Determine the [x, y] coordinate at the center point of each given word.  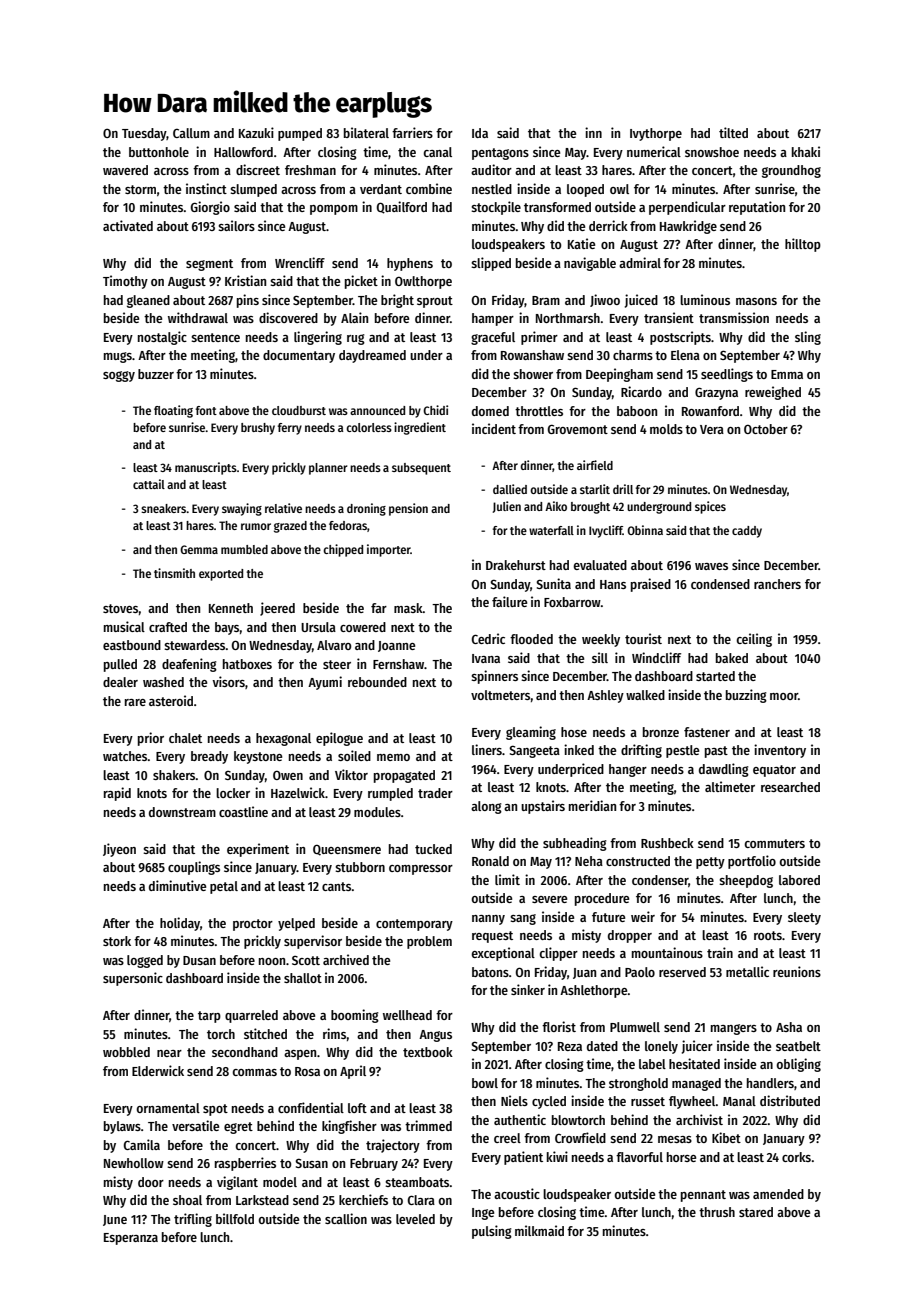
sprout [435, 302]
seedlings [727, 375]
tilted [733, 132]
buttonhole [159, 152]
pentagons [500, 154]
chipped [343, 550]
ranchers [777, 584]
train [720, 952]
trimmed [428, 1125]
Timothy [125, 282]
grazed [290, 527]
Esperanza [131, 1239]
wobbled [126, 1052]
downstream [182, 812]
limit [507, 879]
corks [796, 1157]
